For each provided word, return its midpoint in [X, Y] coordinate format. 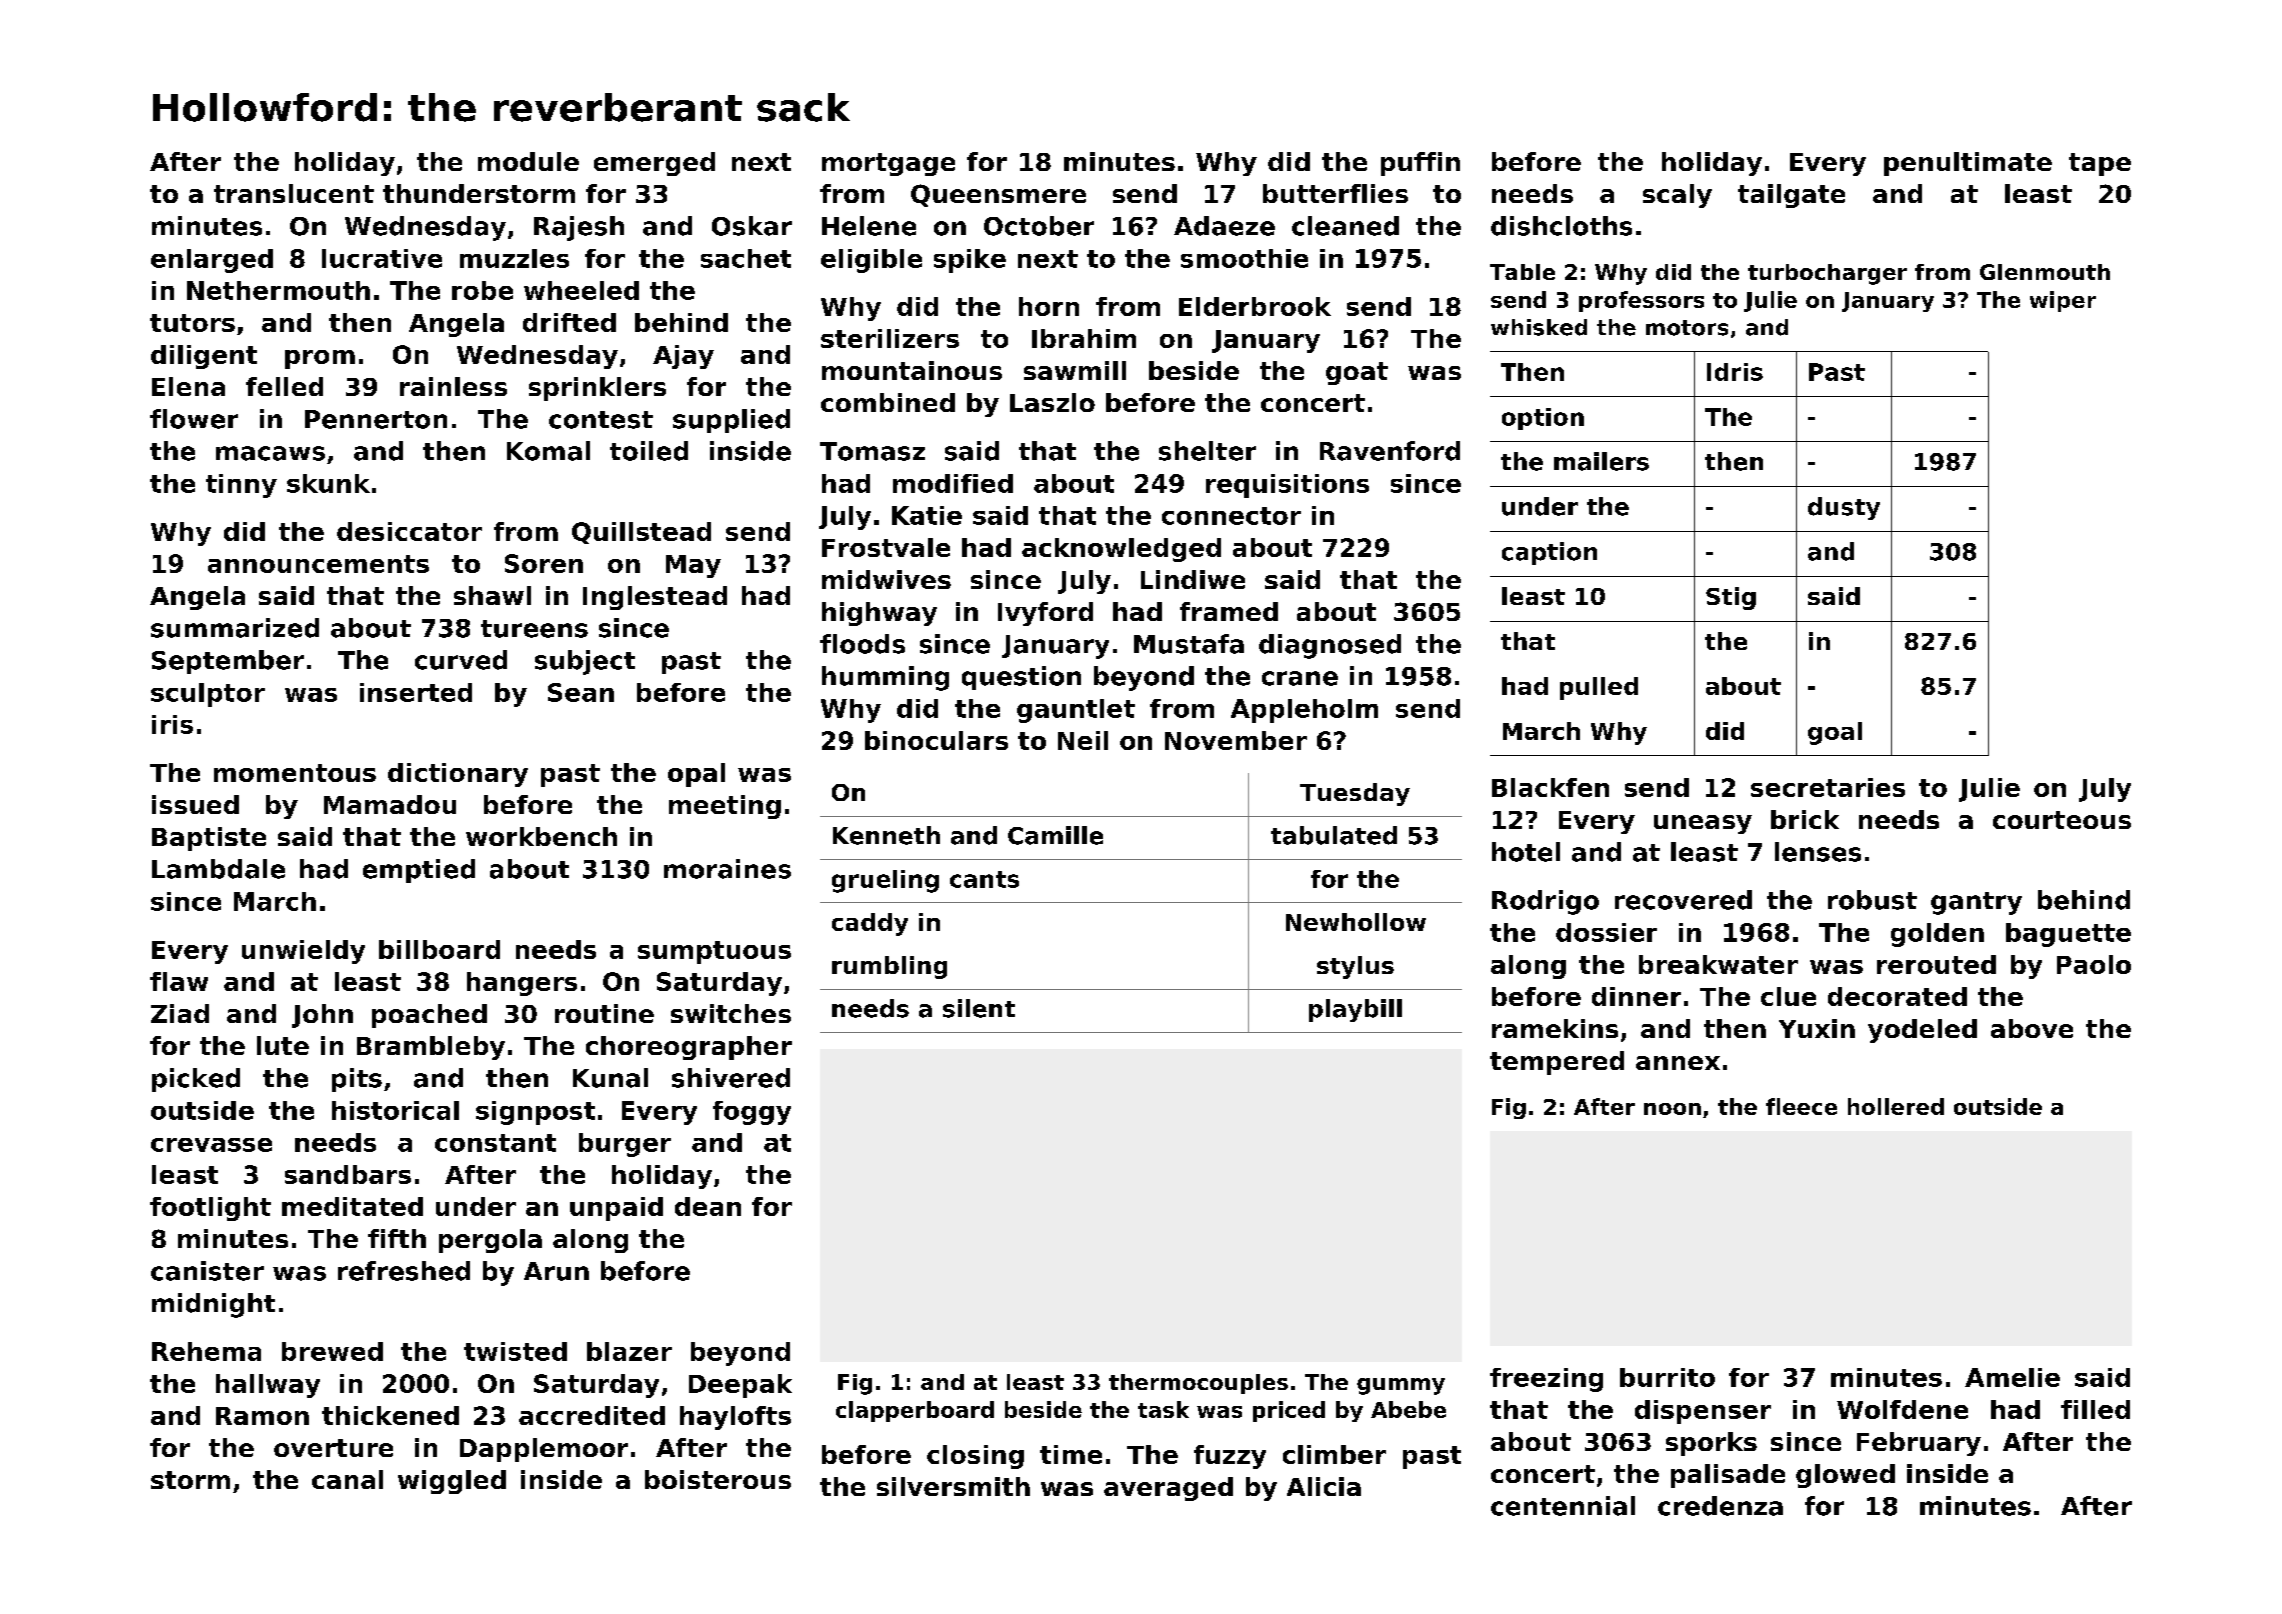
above [2032, 1028]
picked [196, 1080]
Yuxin [1817, 1028]
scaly [1677, 196]
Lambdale [218, 869]
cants [984, 879]
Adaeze [1224, 226]
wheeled [581, 290]
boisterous [718, 1479]
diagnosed [1330, 646]
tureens [534, 629]
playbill [1355, 1010]
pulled [1599, 688]
